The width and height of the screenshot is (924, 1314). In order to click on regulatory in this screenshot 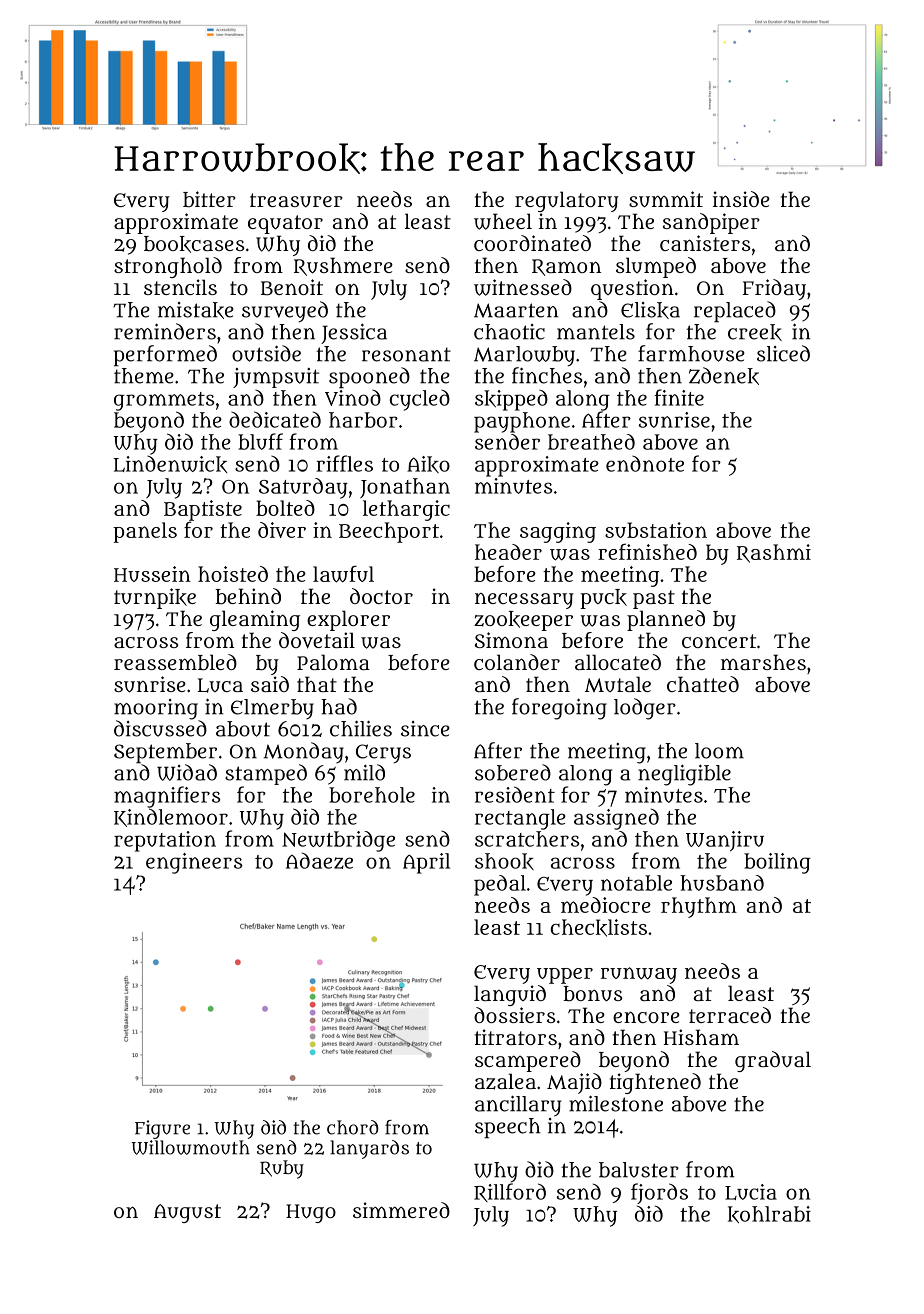, I will do `click(567, 201)`.
